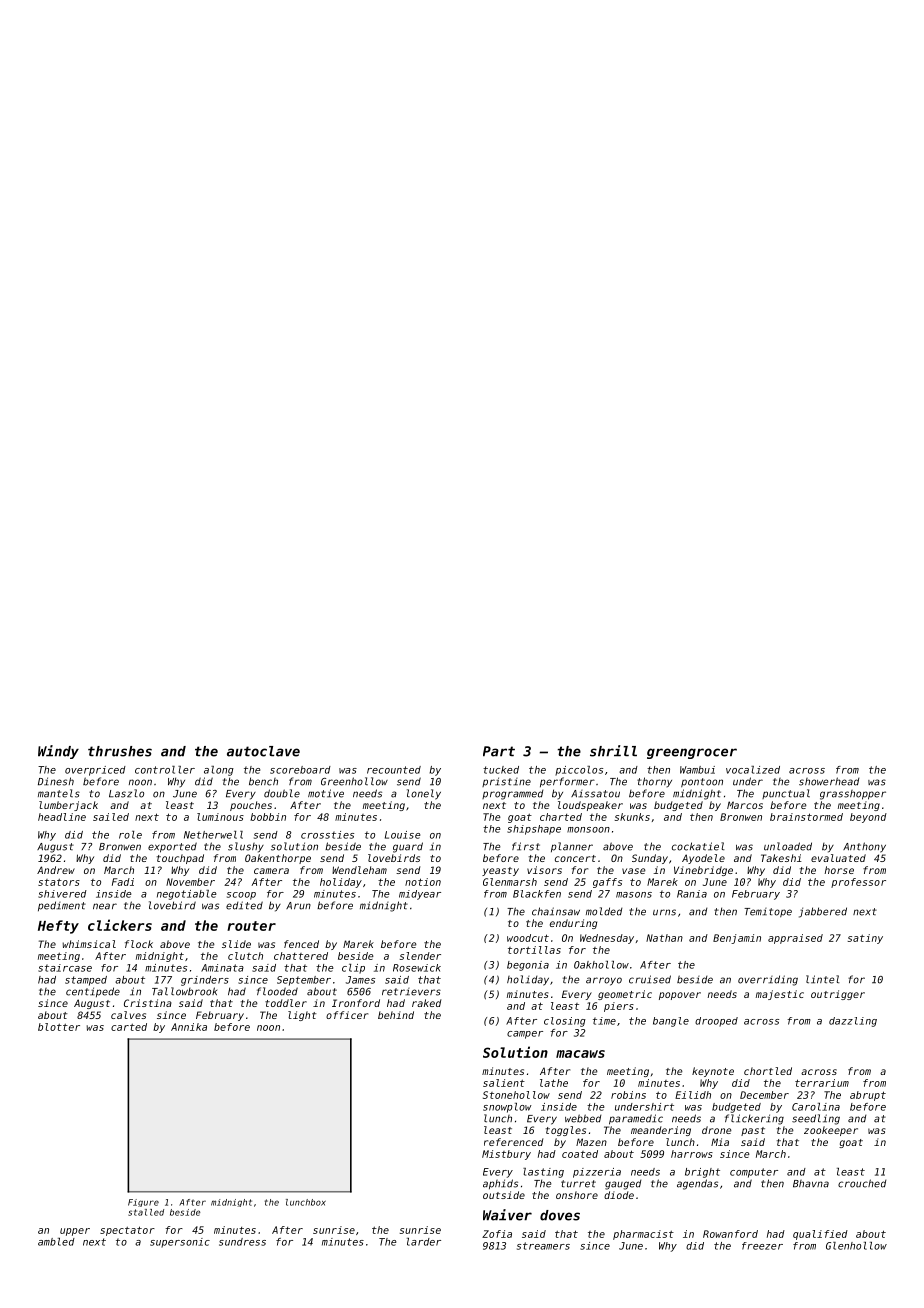  I want to click on shipshape, so click(534, 830).
